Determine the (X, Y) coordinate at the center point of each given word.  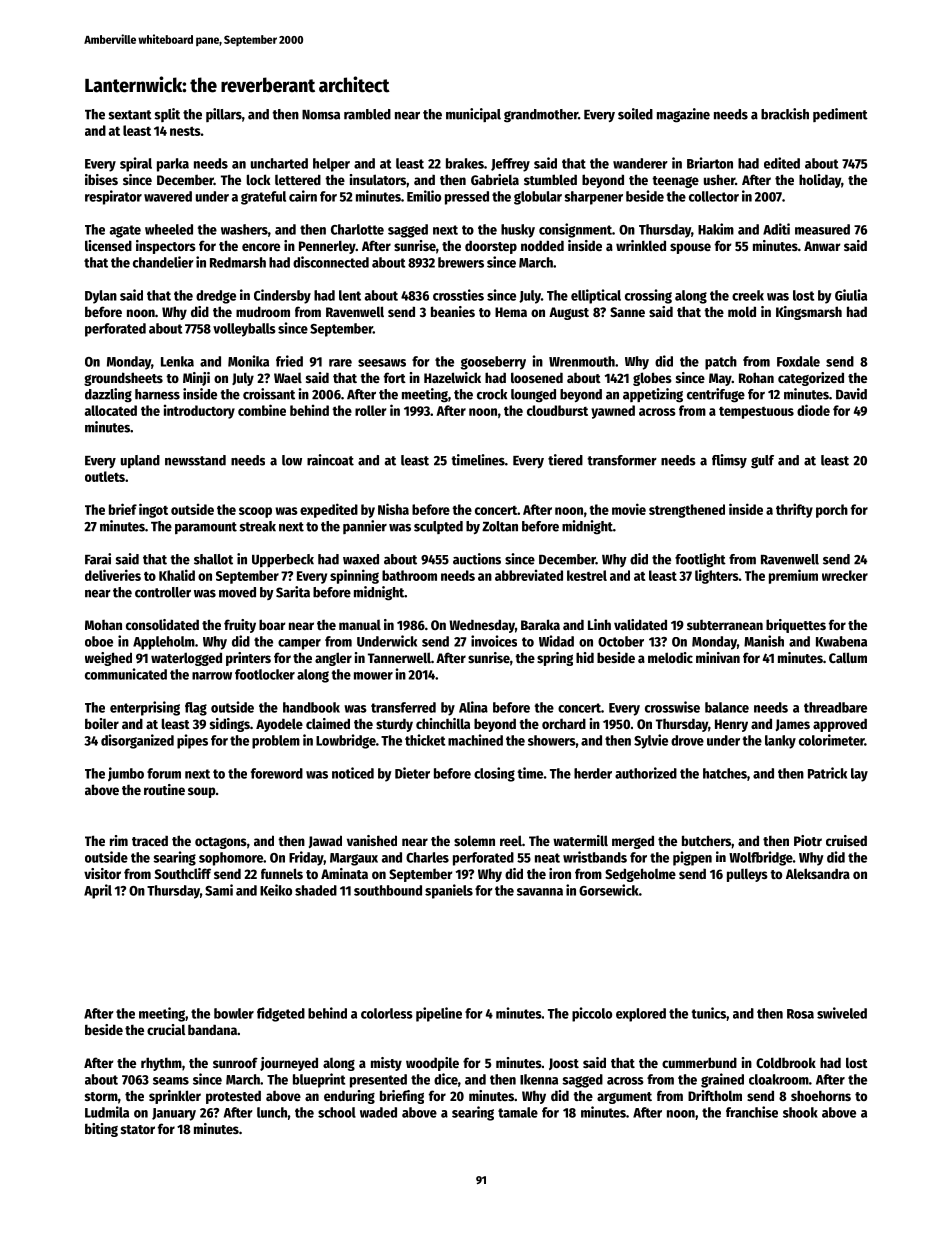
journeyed (289, 1064)
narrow (212, 676)
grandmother (541, 116)
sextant (130, 115)
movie (629, 509)
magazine (683, 115)
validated (640, 624)
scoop (255, 512)
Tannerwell (399, 657)
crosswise (672, 707)
